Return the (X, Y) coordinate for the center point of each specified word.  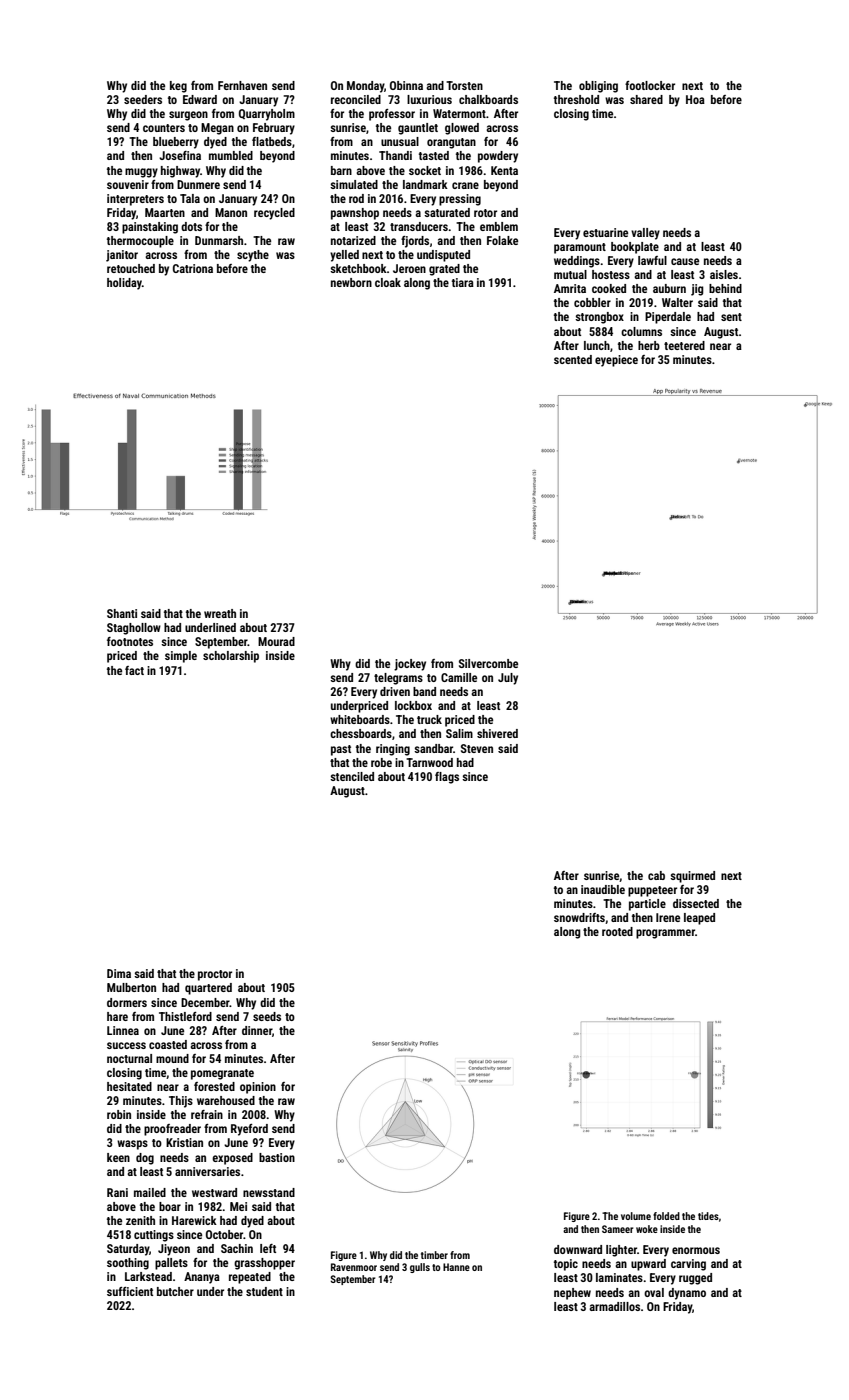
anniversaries (207, 1171)
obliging (598, 87)
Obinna (406, 85)
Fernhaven (242, 85)
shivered (497, 733)
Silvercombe (488, 663)
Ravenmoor (354, 1267)
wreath (220, 613)
